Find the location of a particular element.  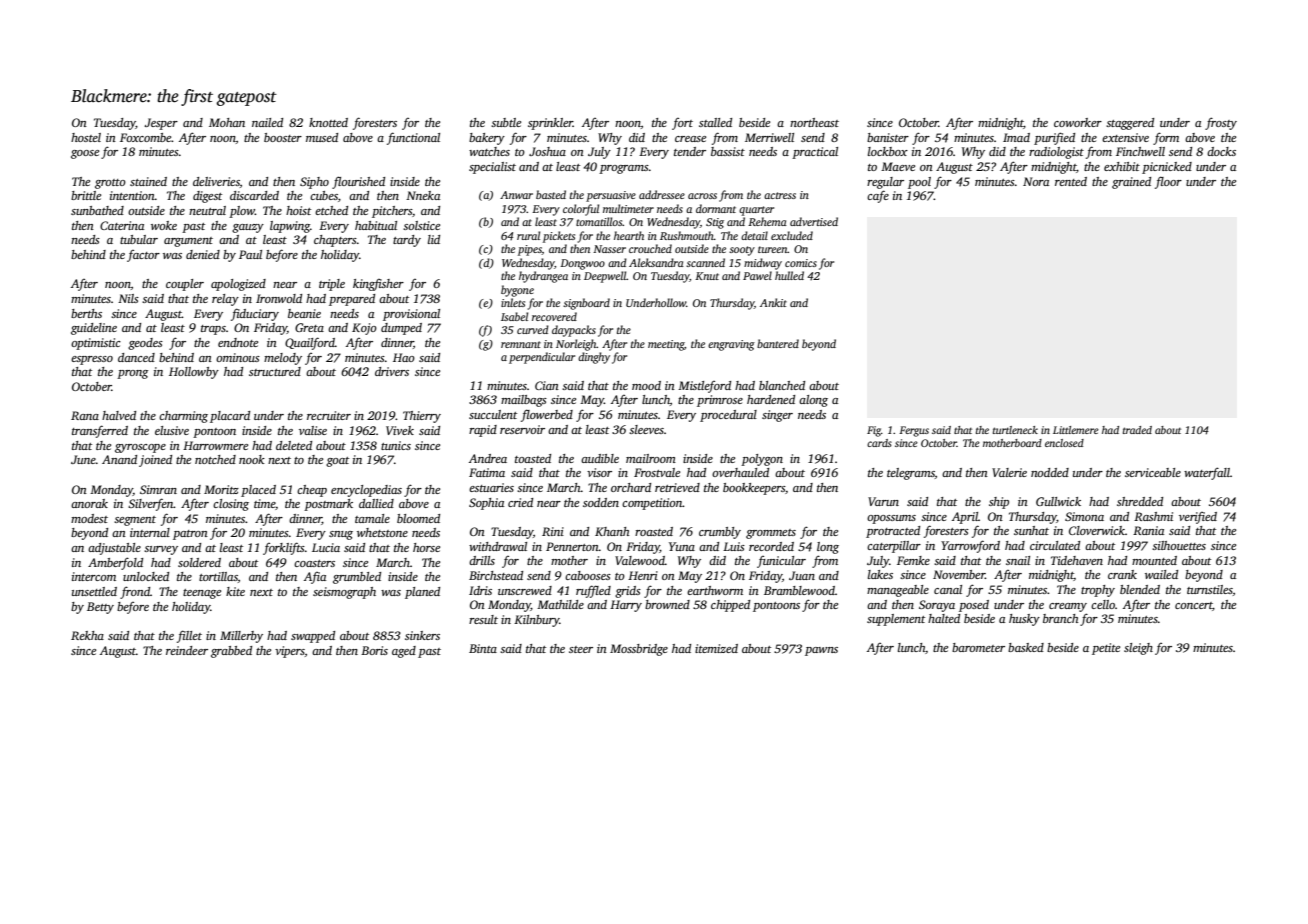

floor is located at coordinates (1168, 182).
